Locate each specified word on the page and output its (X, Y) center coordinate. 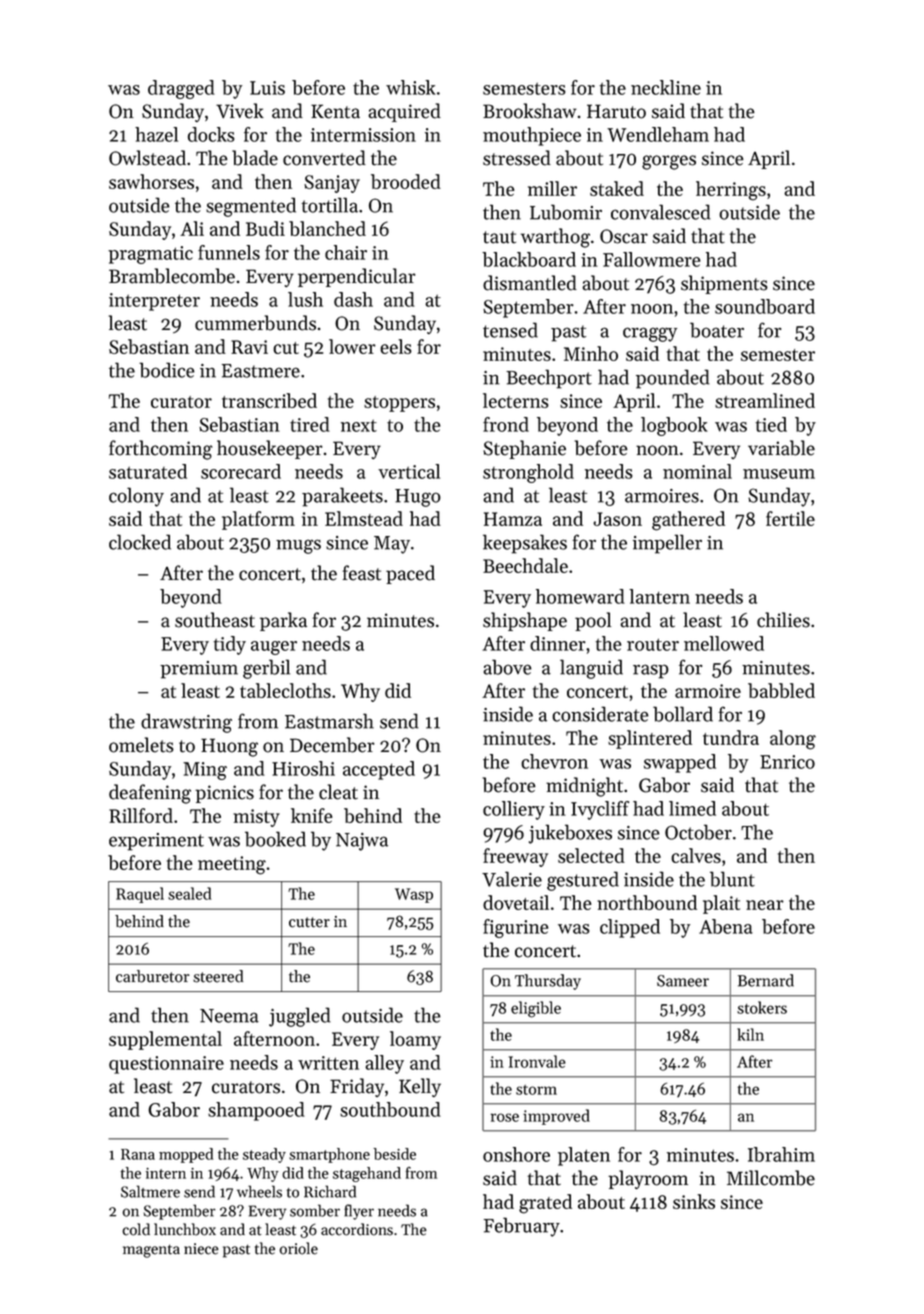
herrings (731, 191)
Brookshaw (530, 111)
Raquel (140, 895)
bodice (167, 370)
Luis (267, 88)
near (765, 905)
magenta (151, 1251)
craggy (650, 334)
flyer (359, 1212)
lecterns (516, 400)
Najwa (362, 842)
